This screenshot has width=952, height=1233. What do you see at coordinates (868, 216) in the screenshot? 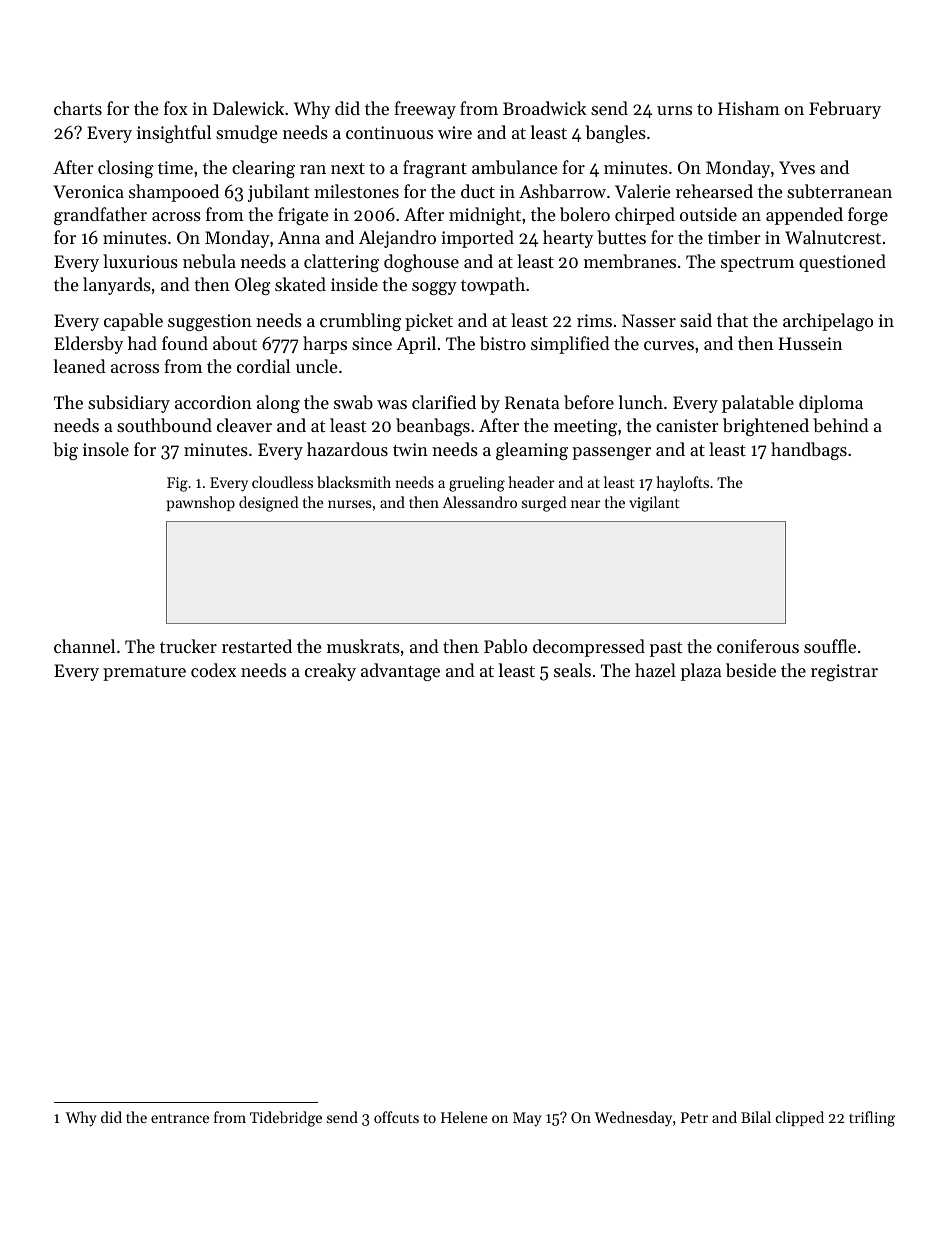
I see `forge` at bounding box center [868, 216].
